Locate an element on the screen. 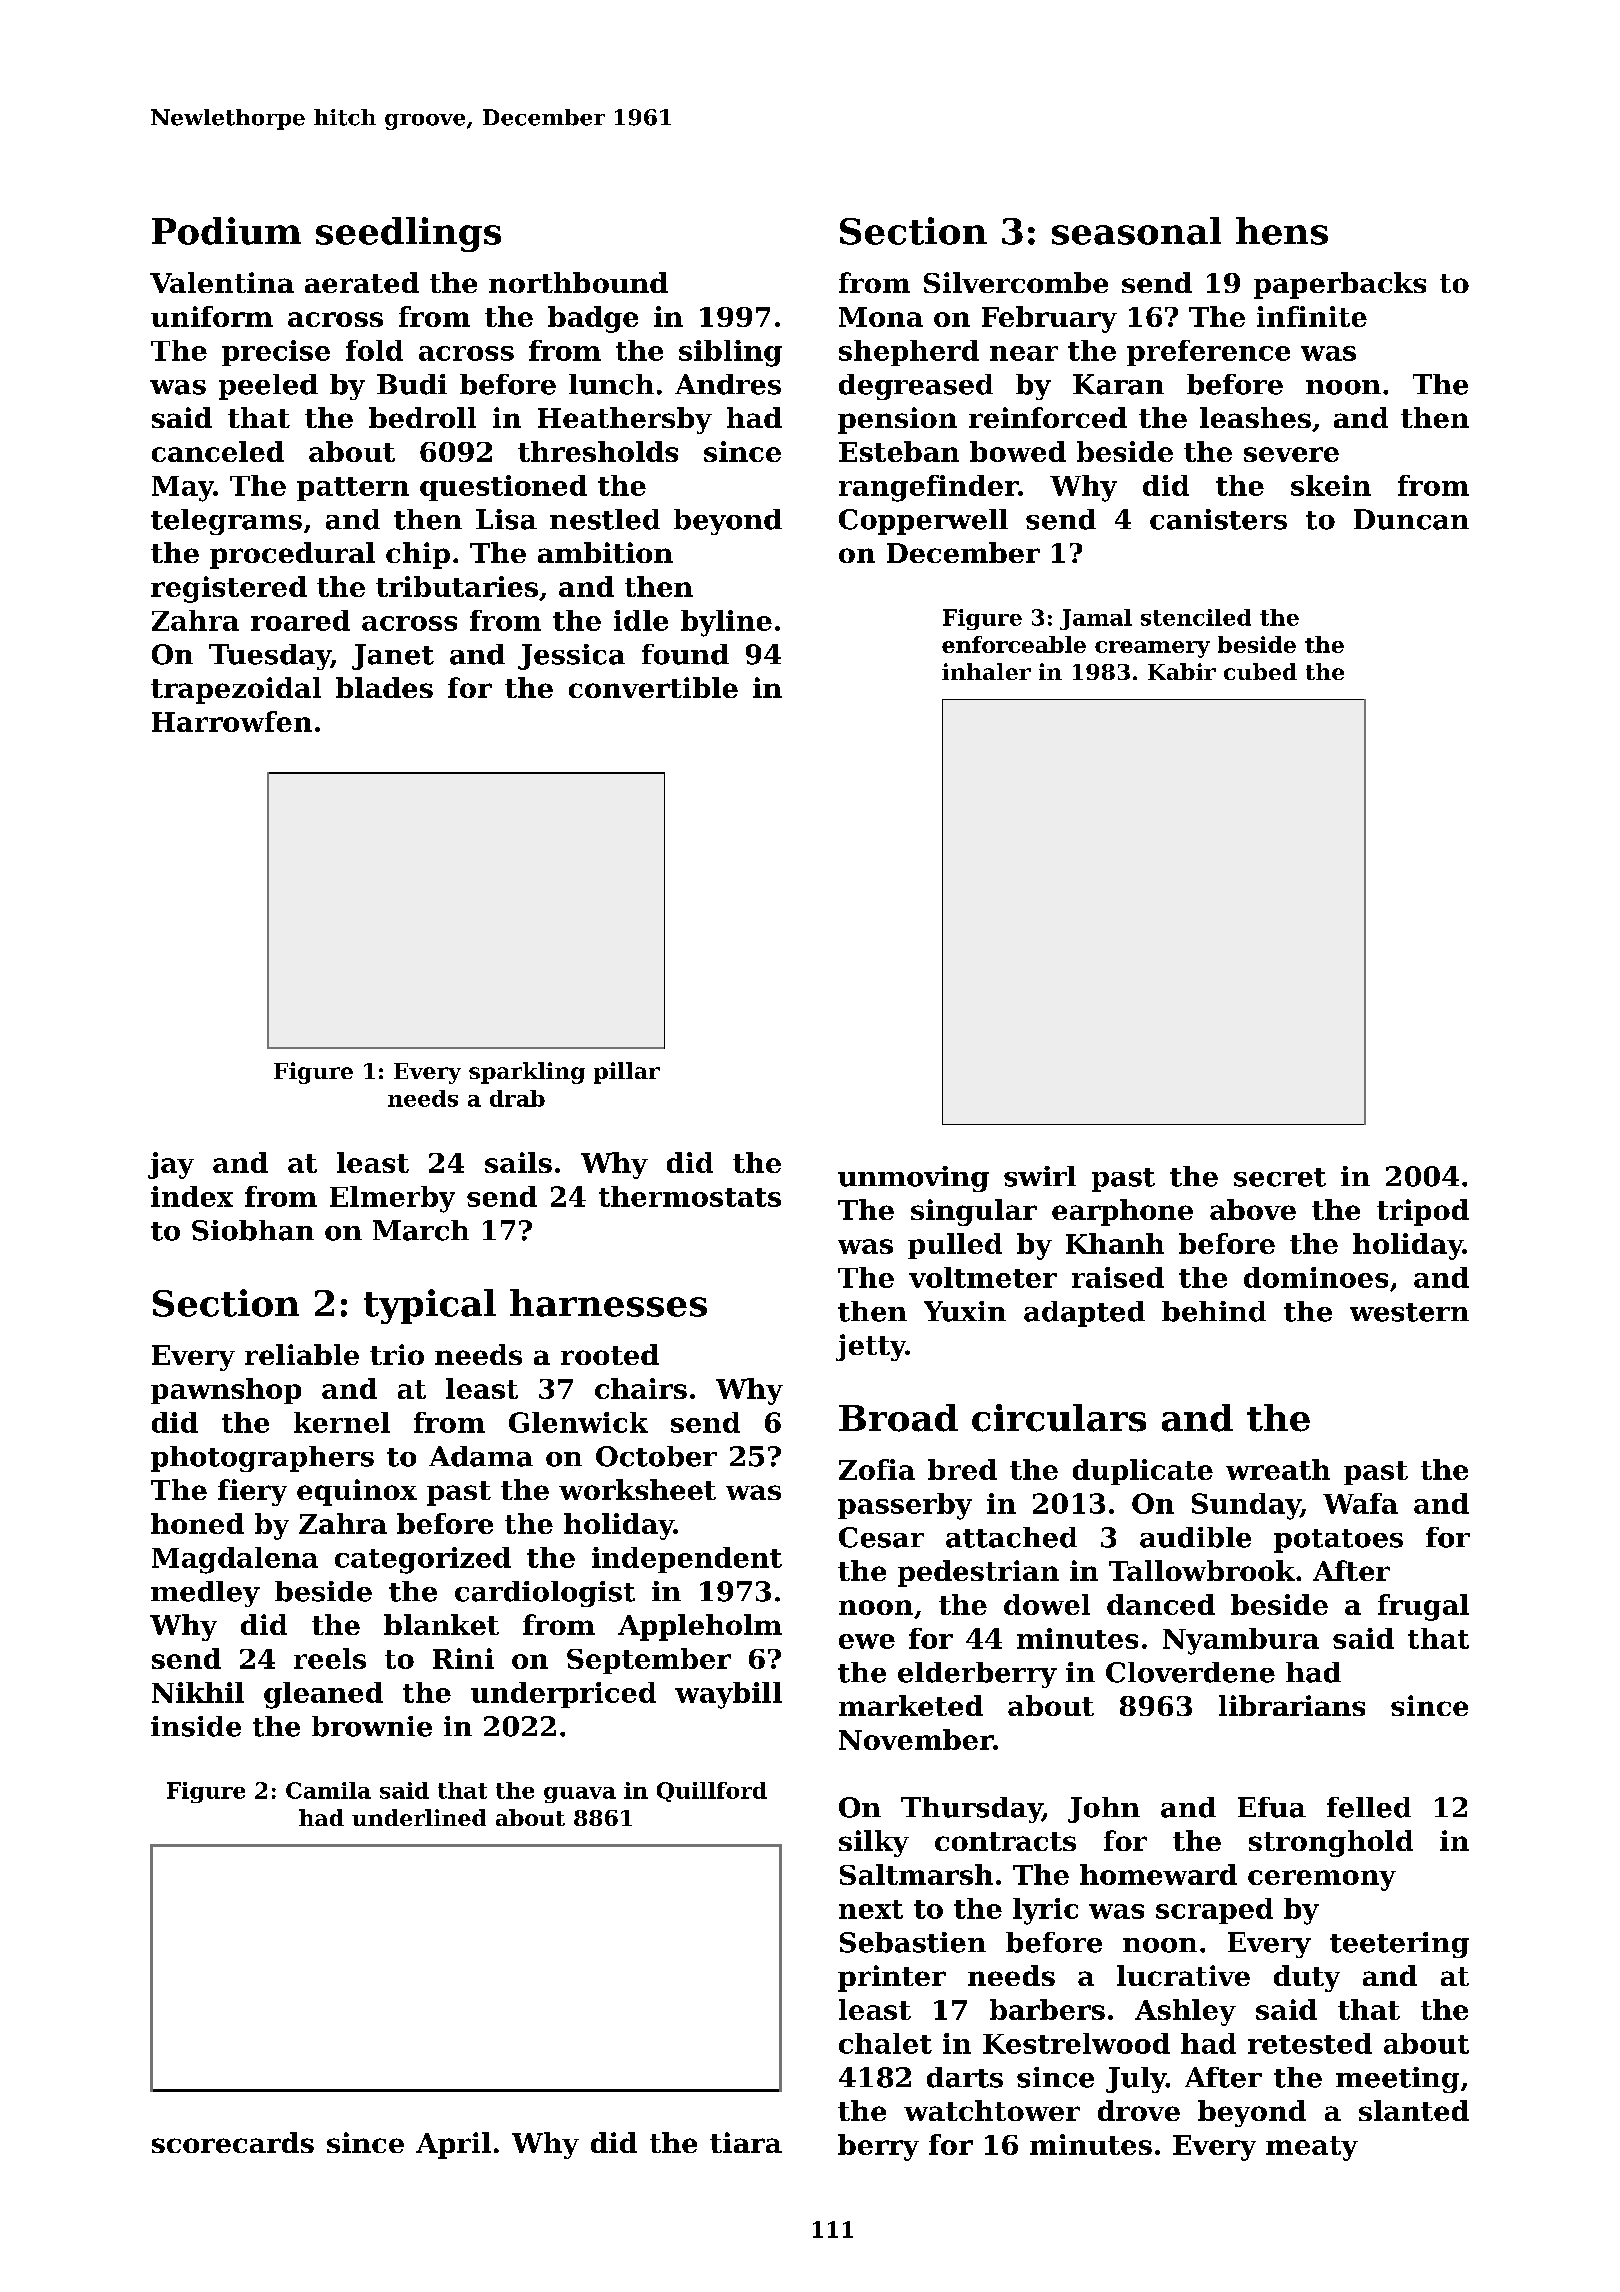 Image resolution: width=1620 pixels, height=2292 pixels. behind is located at coordinates (1214, 1311).
